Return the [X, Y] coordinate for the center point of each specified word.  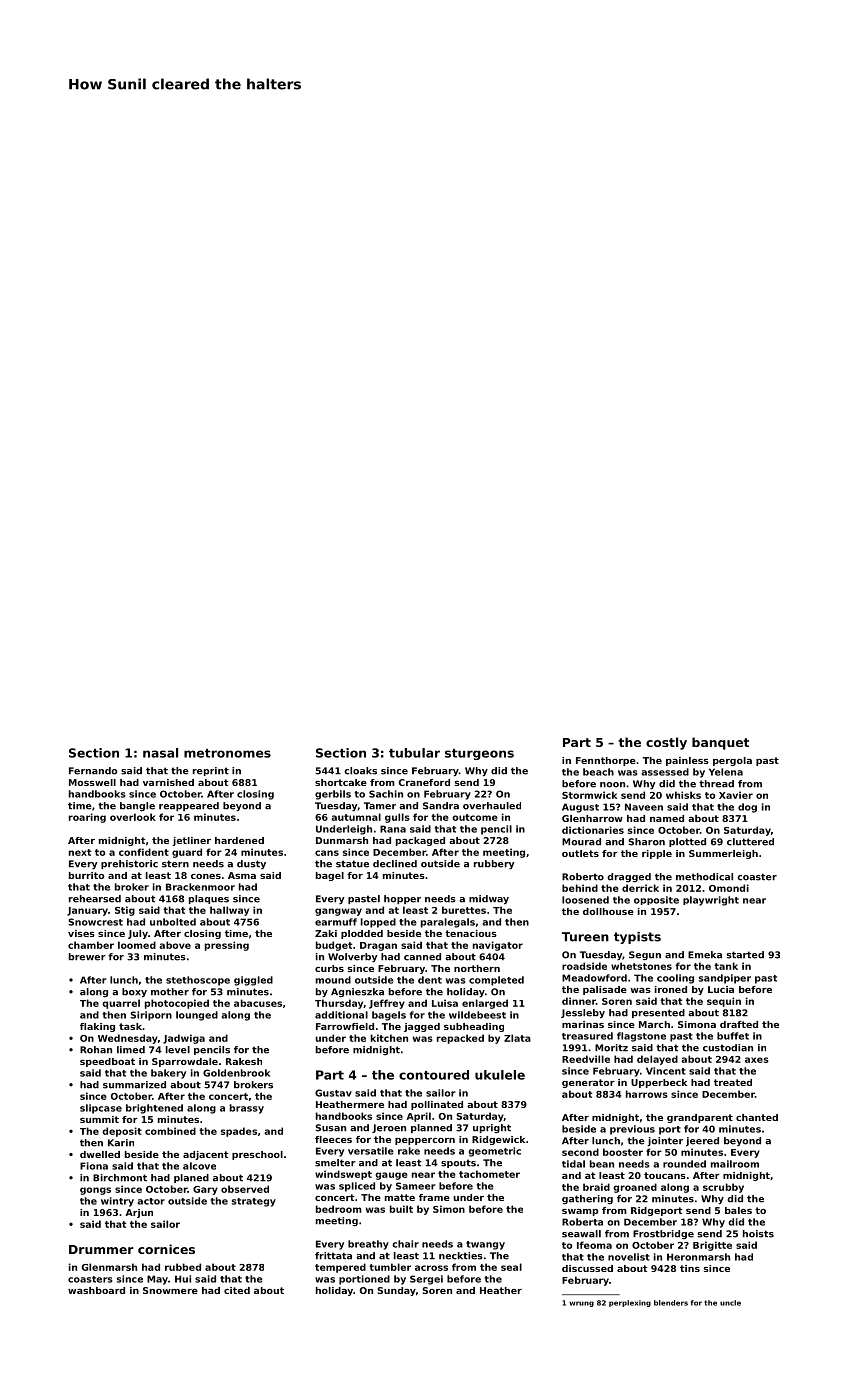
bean [602, 1164]
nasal [160, 753]
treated [733, 1082]
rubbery [494, 864]
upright [492, 1128]
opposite [656, 900]
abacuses [258, 1003]
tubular [414, 753]
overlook [133, 817]
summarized [134, 1085]
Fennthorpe [606, 761]
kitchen [389, 1038]
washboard [96, 1290]
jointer [665, 1141]
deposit [122, 1132]
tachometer [489, 1174]
